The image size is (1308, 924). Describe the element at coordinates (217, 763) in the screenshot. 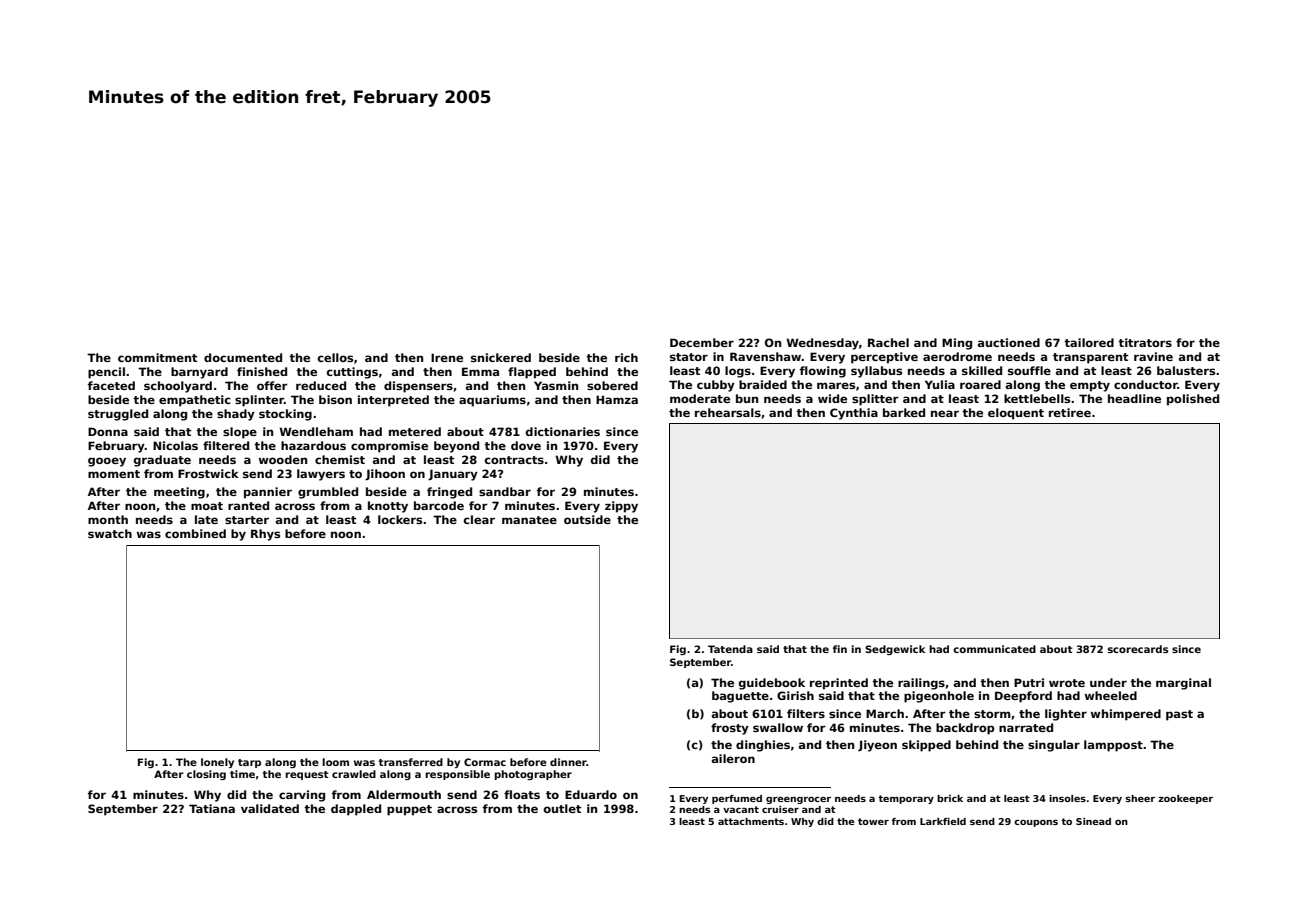

I see `lonely` at that location.
